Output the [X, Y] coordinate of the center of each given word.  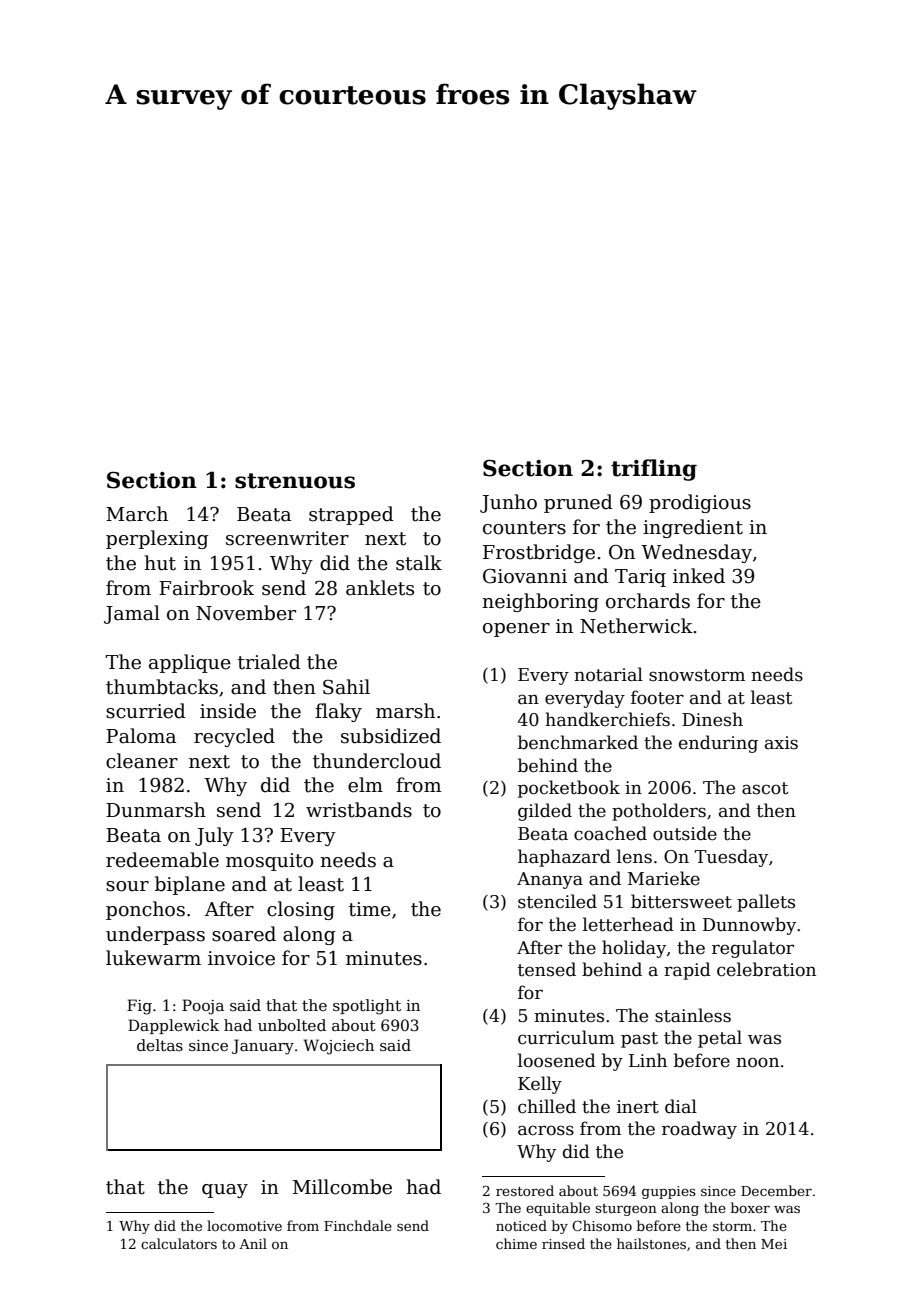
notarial [608, 674]
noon [757, 1062]
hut [160, 563]
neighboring [540, 602]
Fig [139, 1007]
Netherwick [636, 626]
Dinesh [712, 719]
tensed [547, 969]
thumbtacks [162, 687]
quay [225, 1191]
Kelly [540, 1085]
